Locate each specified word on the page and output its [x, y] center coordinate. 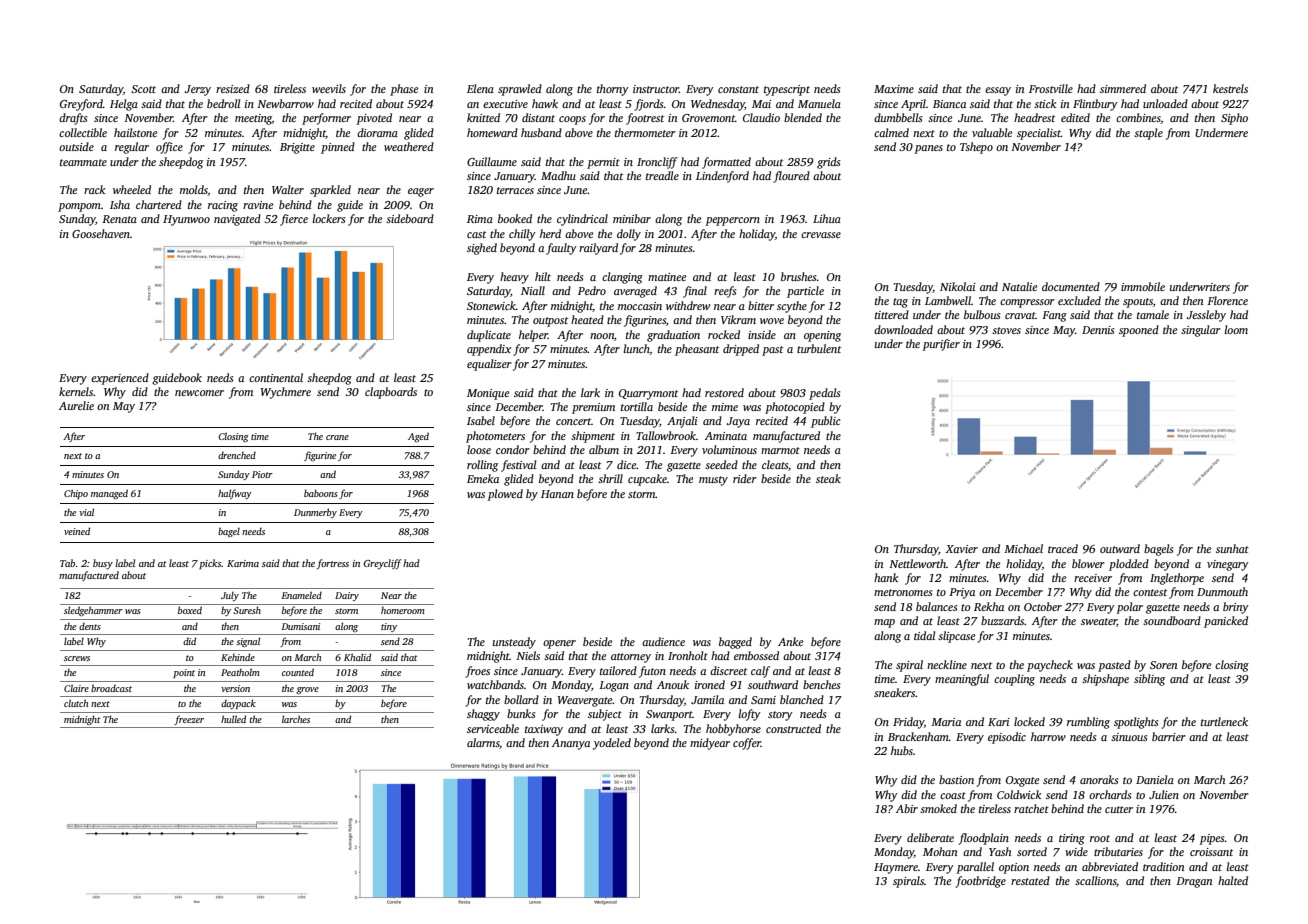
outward [1120, 548]
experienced [120, 379]
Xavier [961, 549]
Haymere [896, 868]
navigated [237, 220]
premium [593, 408]
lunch [636, 349]
